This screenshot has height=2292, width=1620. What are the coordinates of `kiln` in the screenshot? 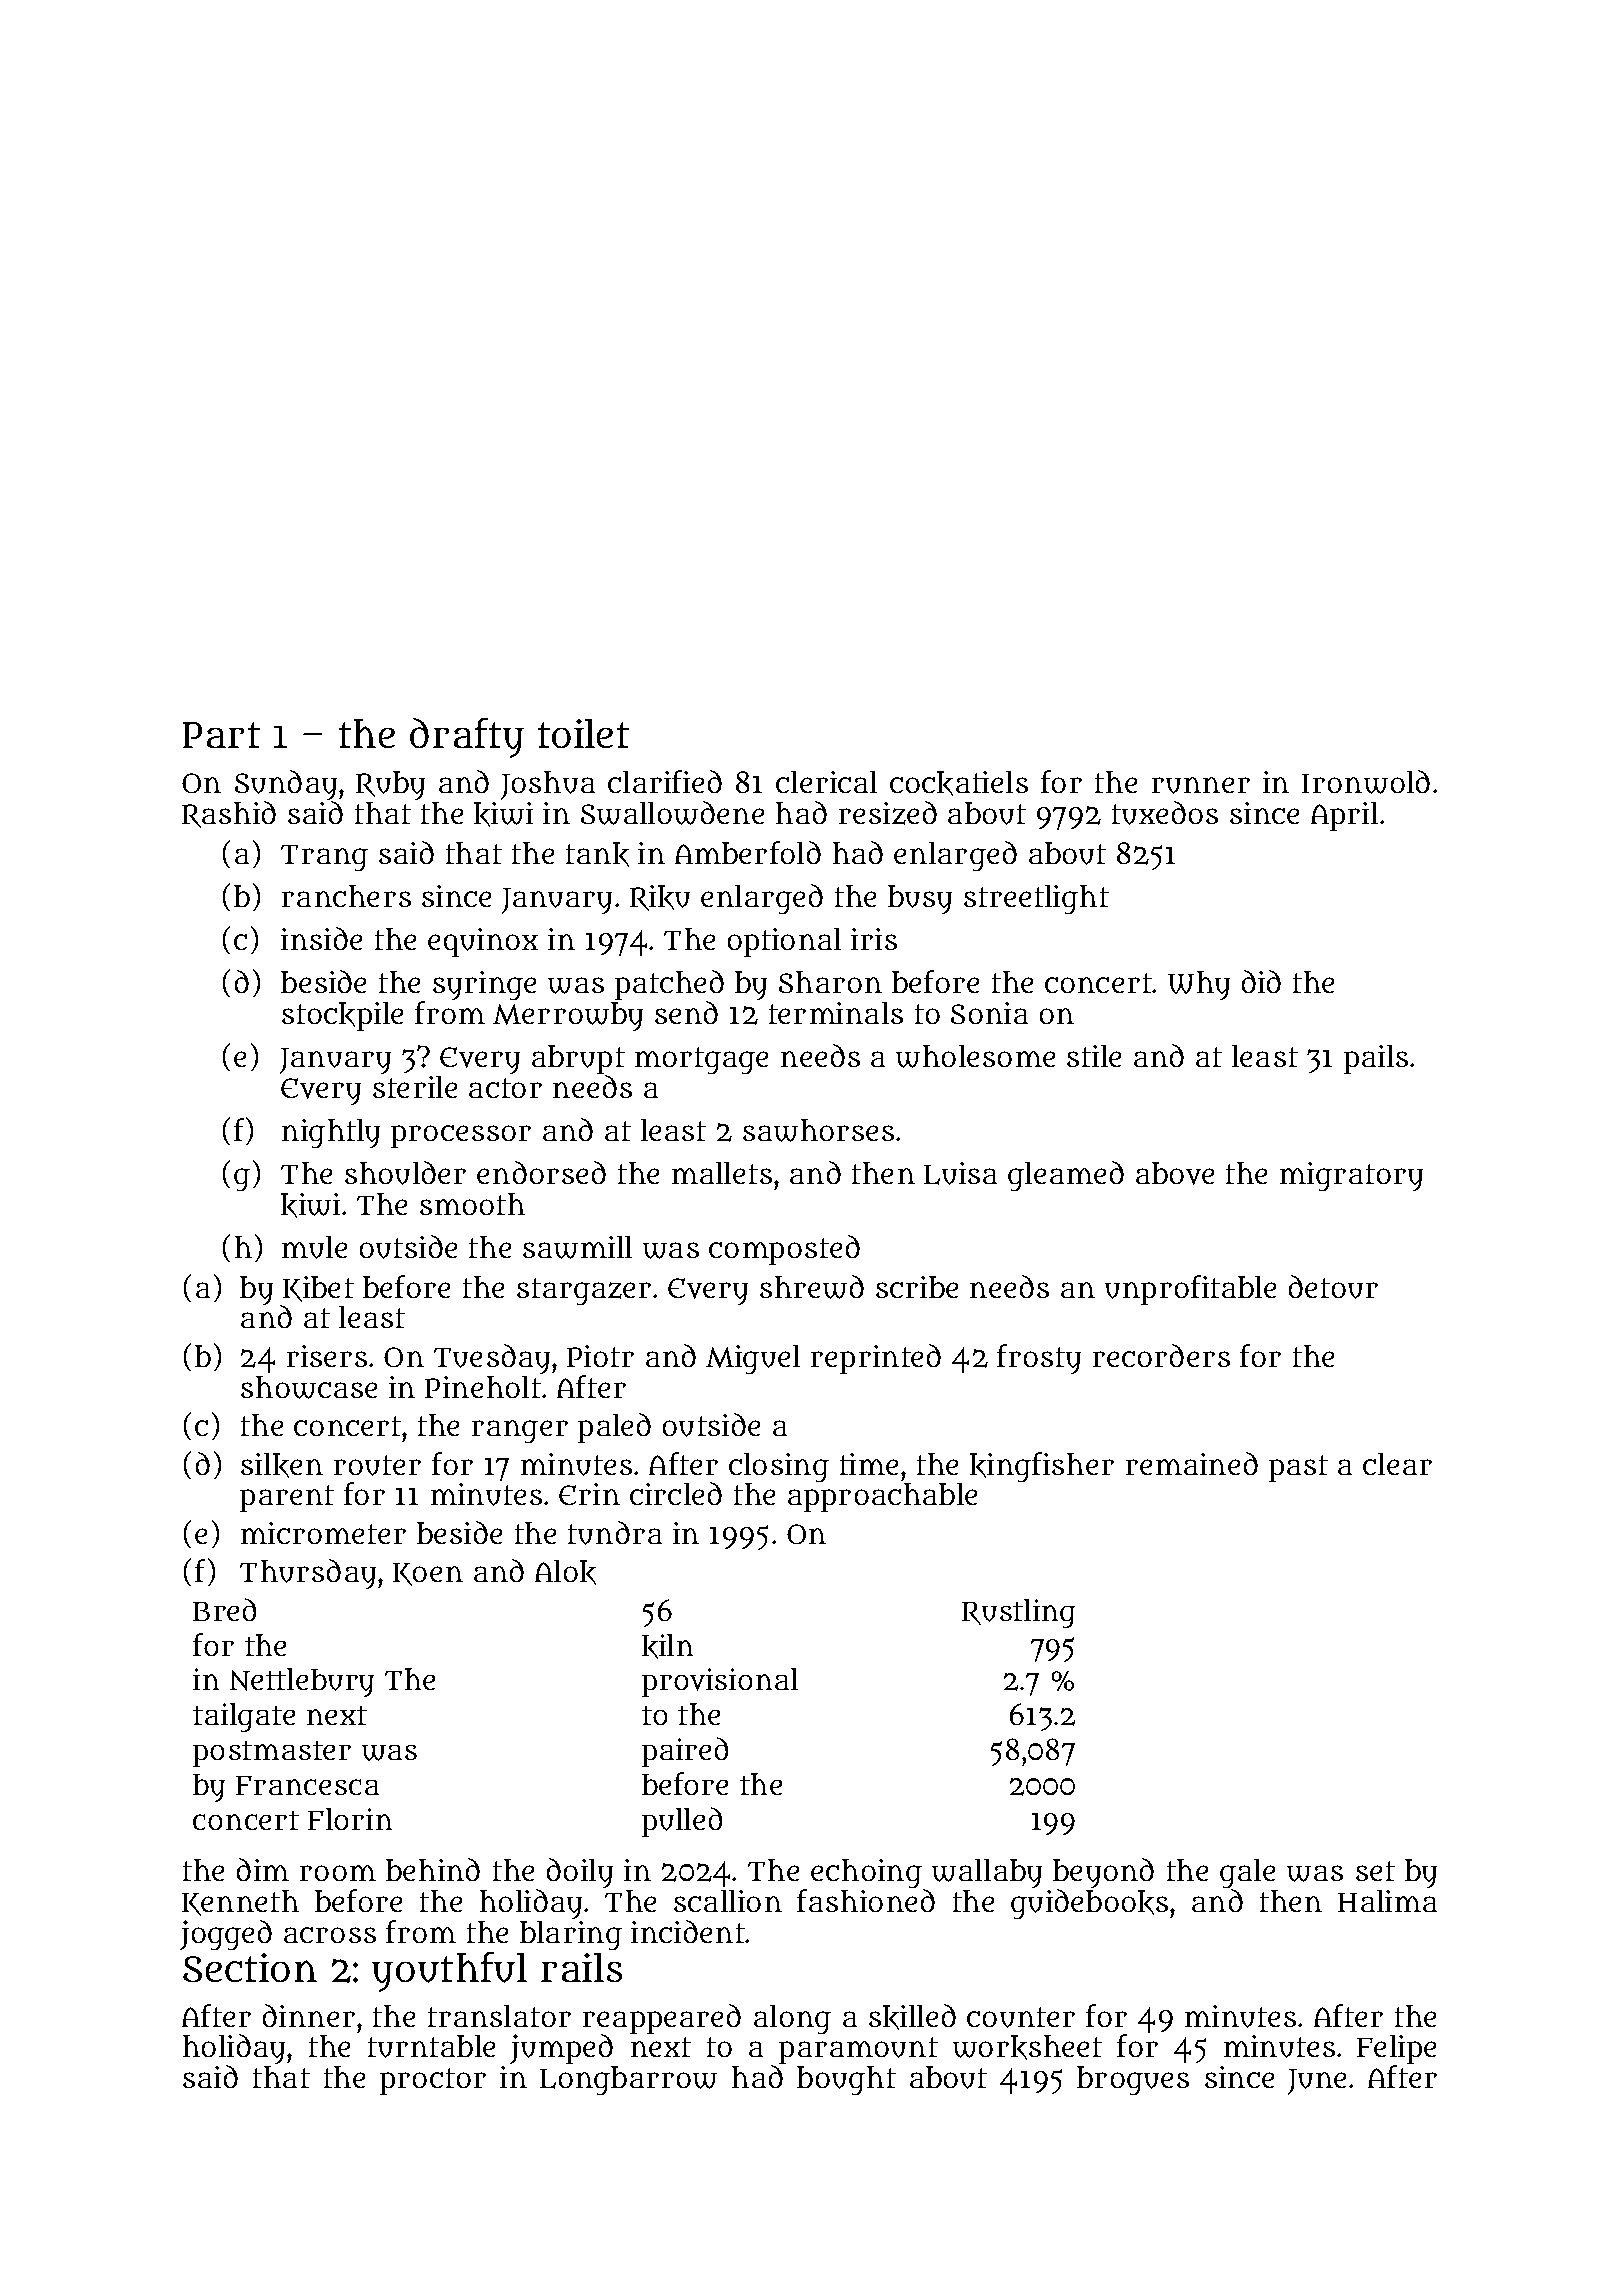 It's located at (667, 1646).
